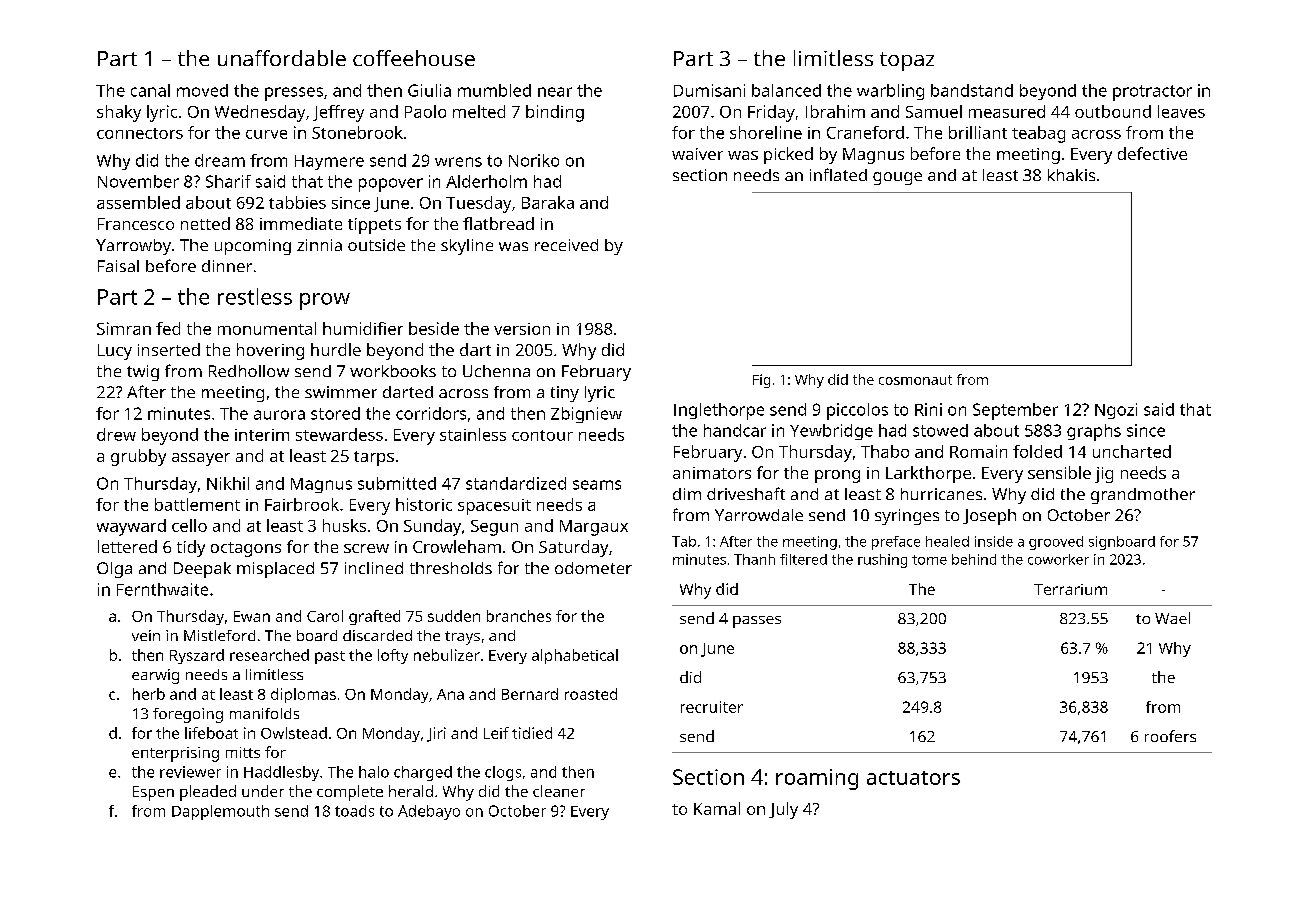 This screenshot has height=924, width=1308. Describe the element at coordinates (915, 380) in the screenshot. I see `cosmonaut` at that location.
